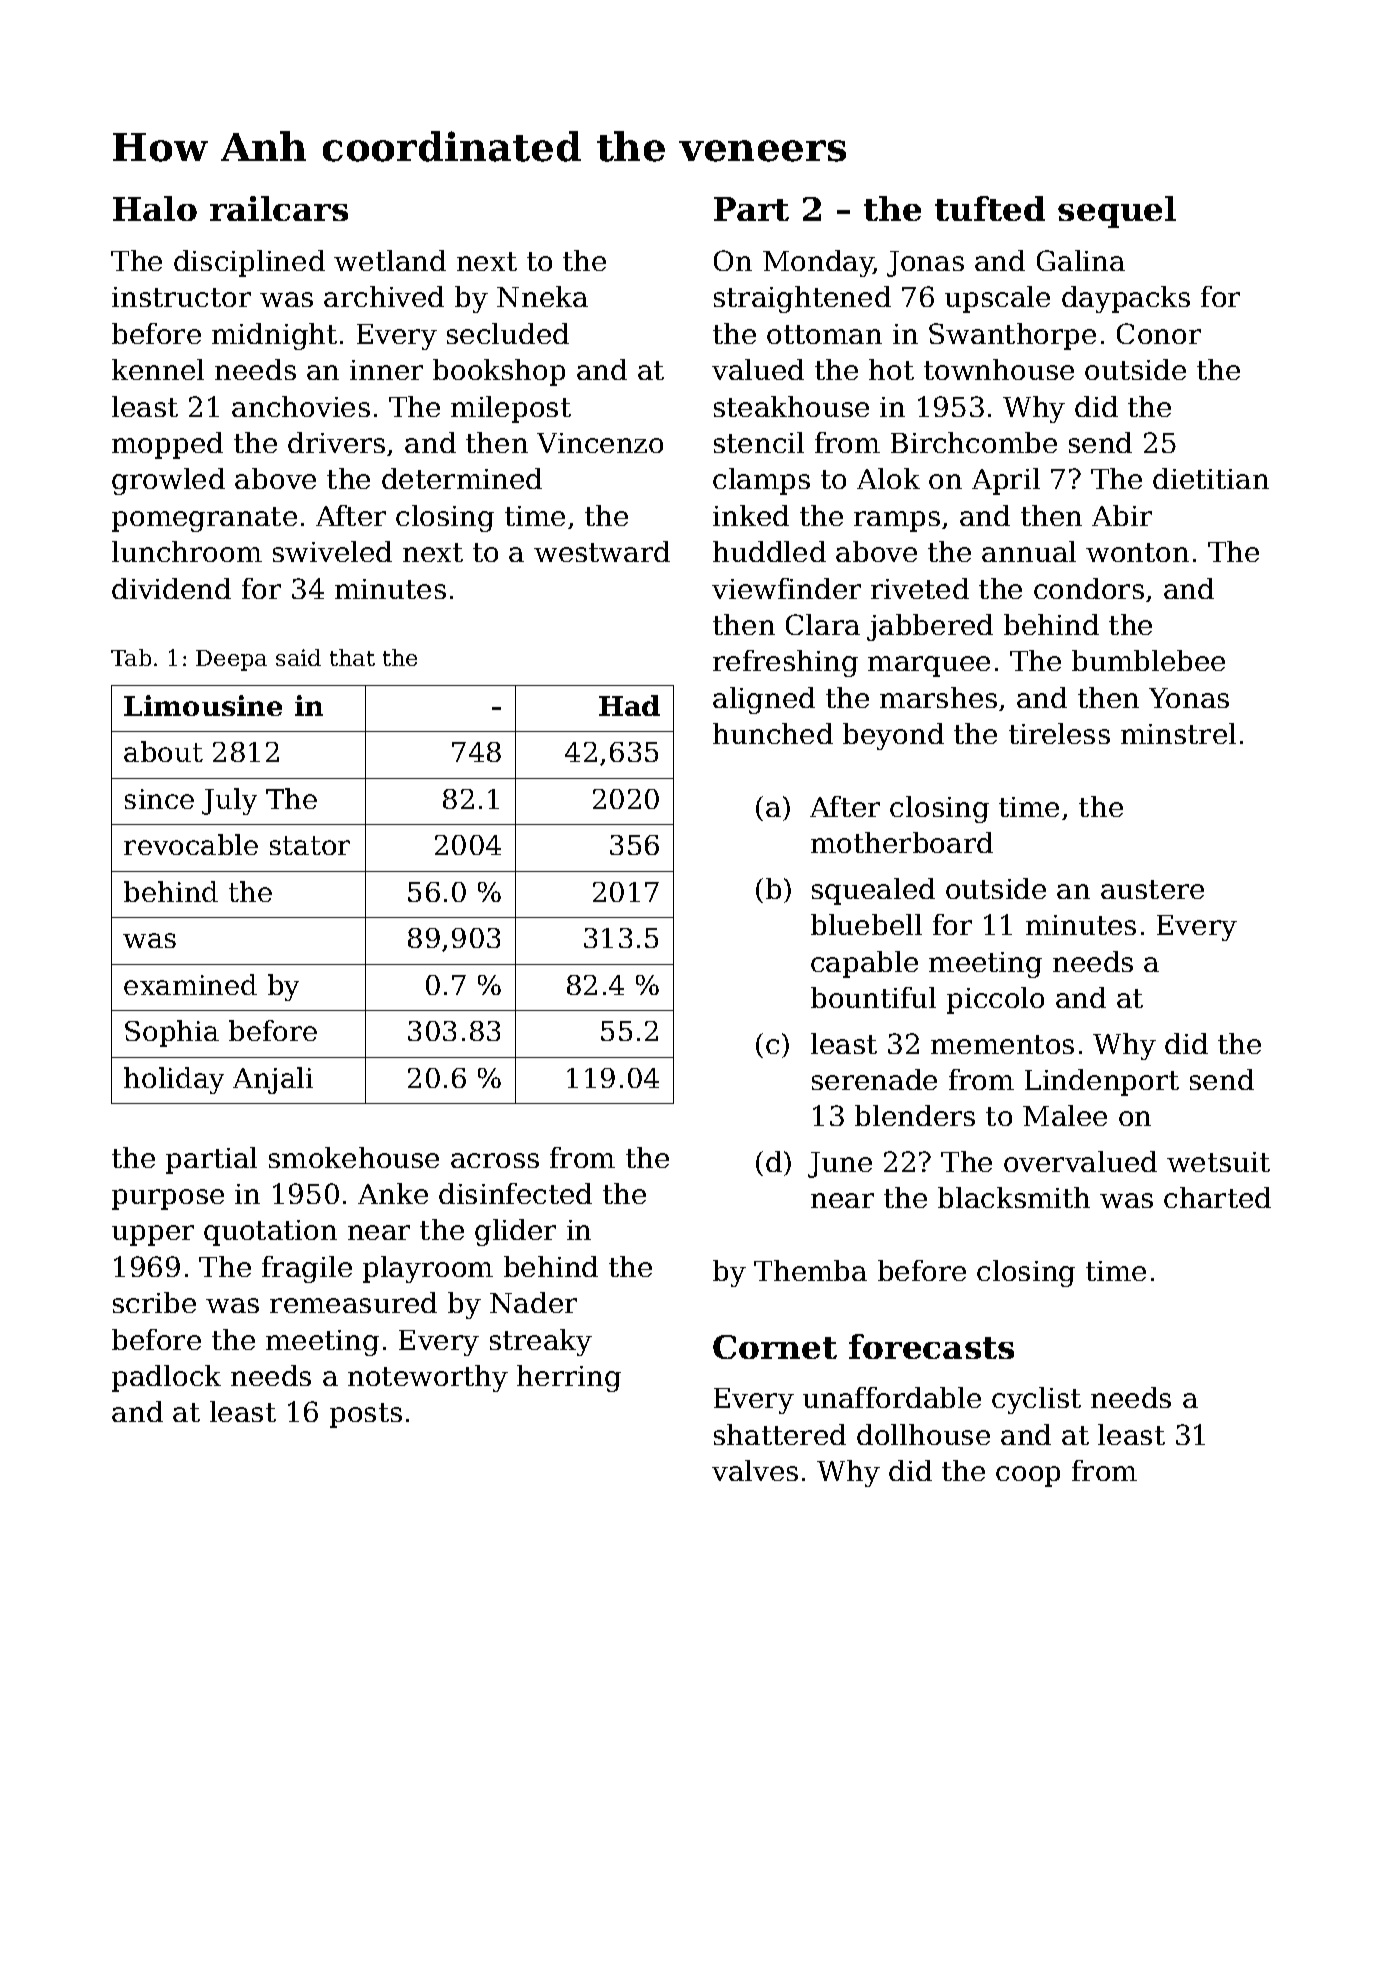 The width and height of the image is (1386, 1969). Describe the element at coordinates (755, 1470) in the image. I see `valves` at that location.
